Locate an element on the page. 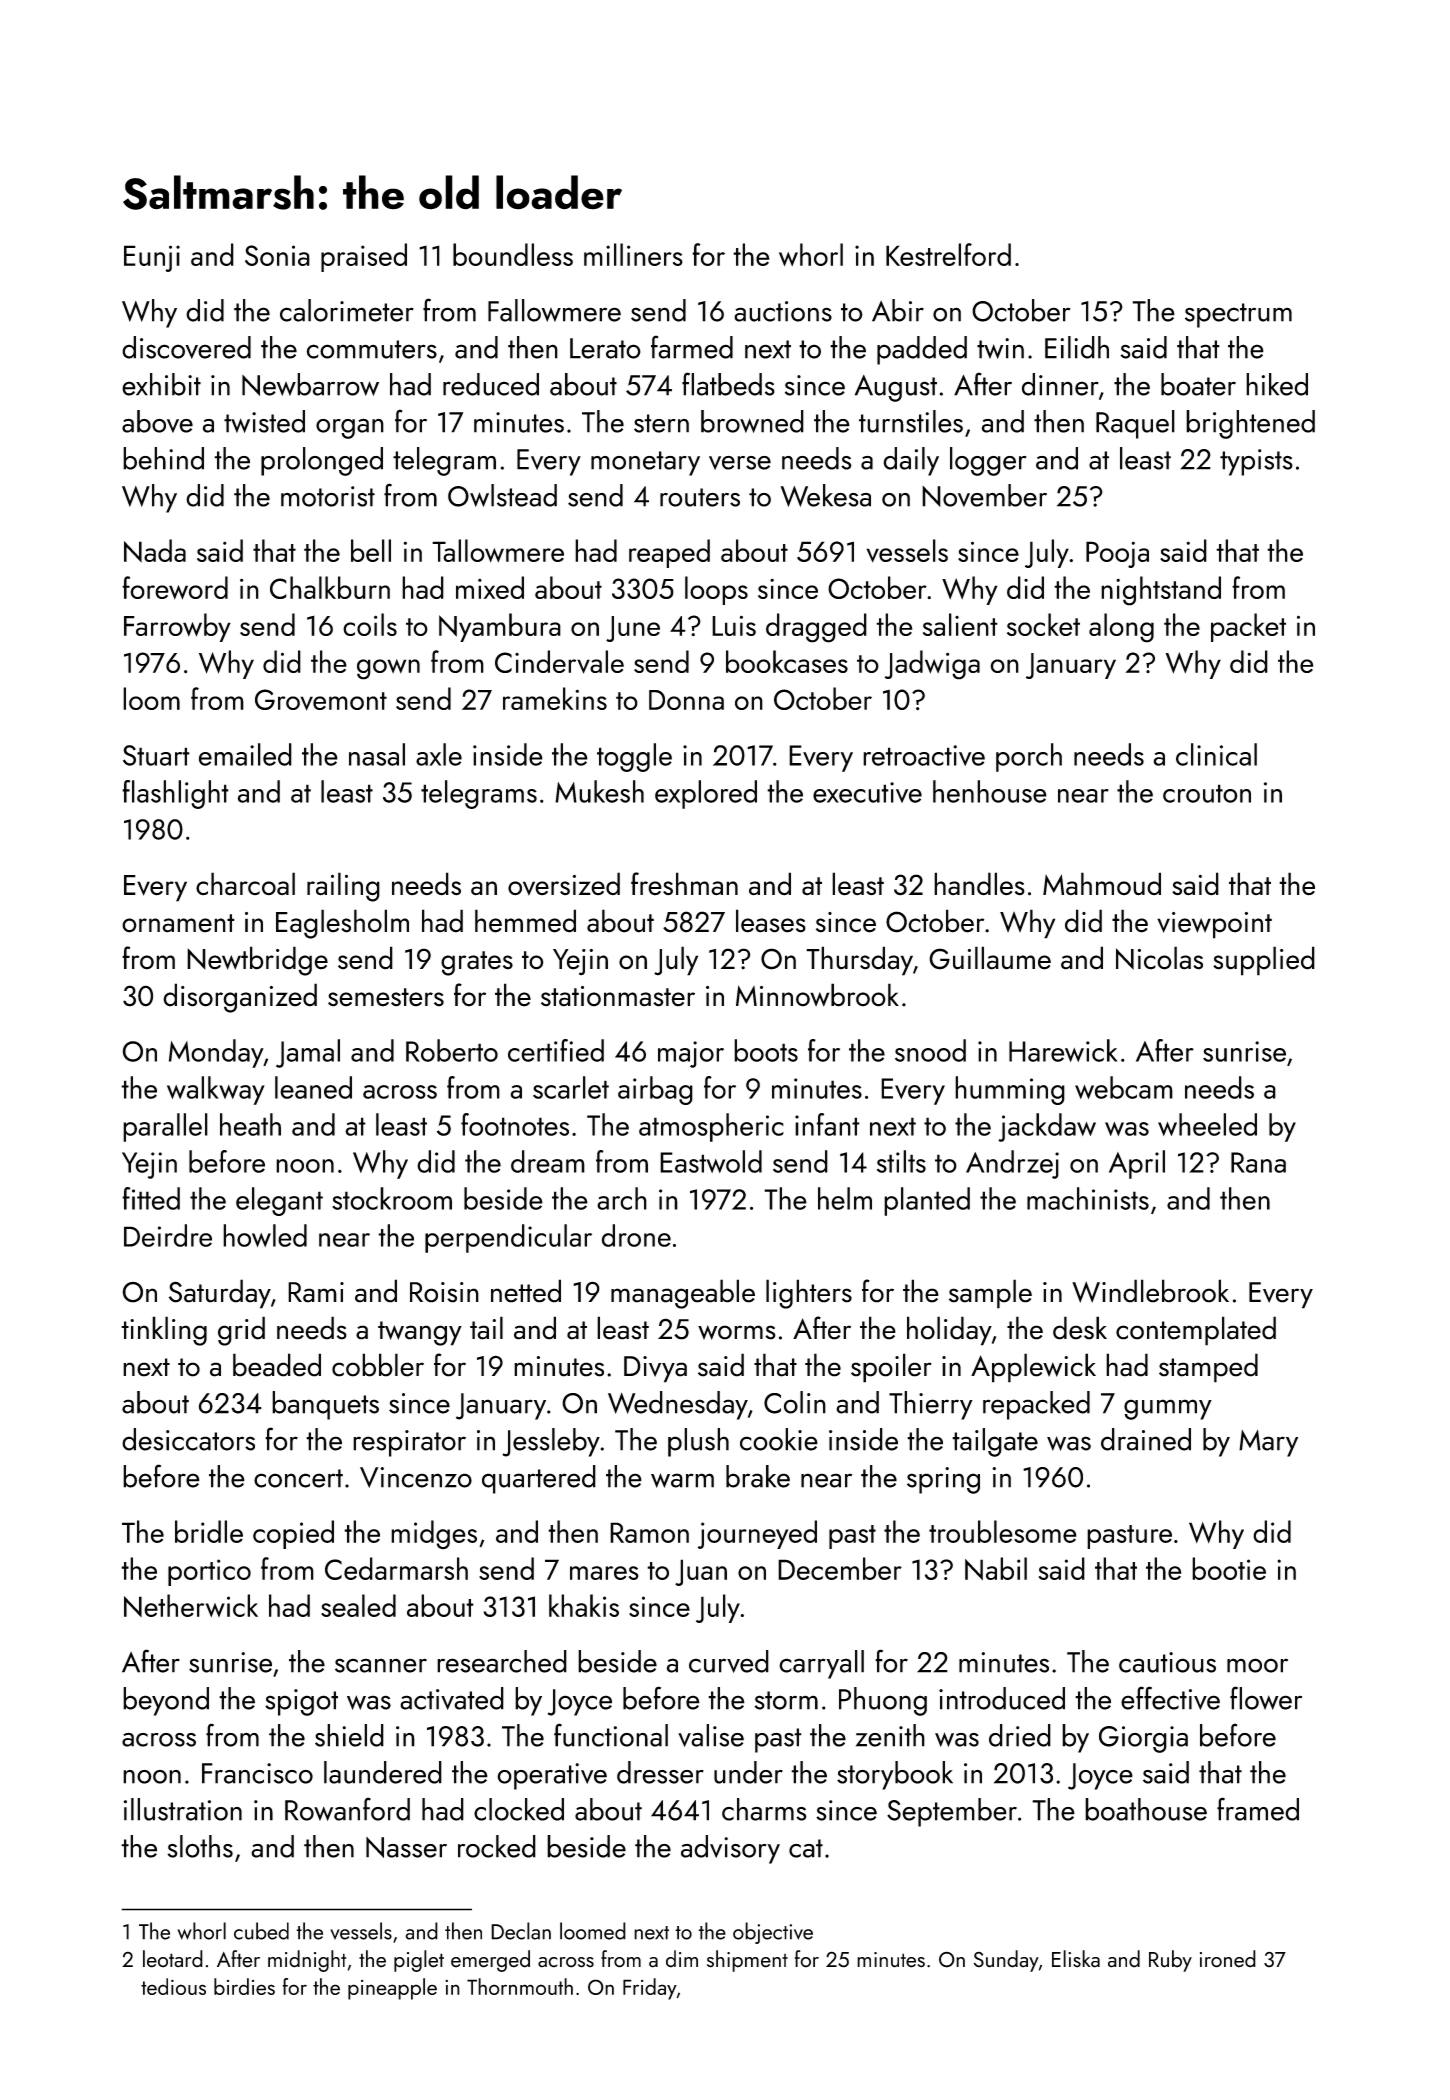  motorist is located at coordinates (328, 496).
